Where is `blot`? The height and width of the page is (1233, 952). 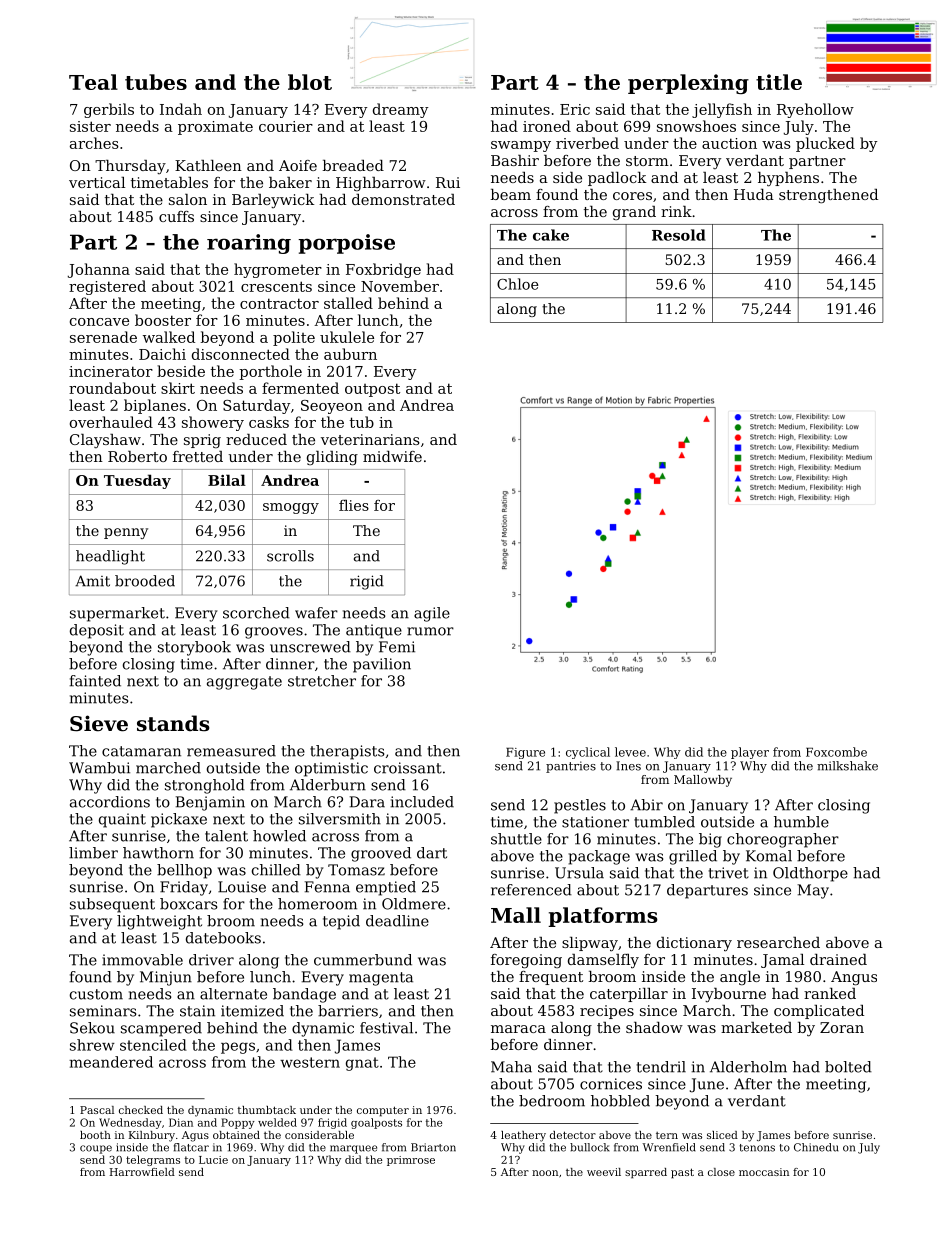 blot is located at coordinates (310, 82).
